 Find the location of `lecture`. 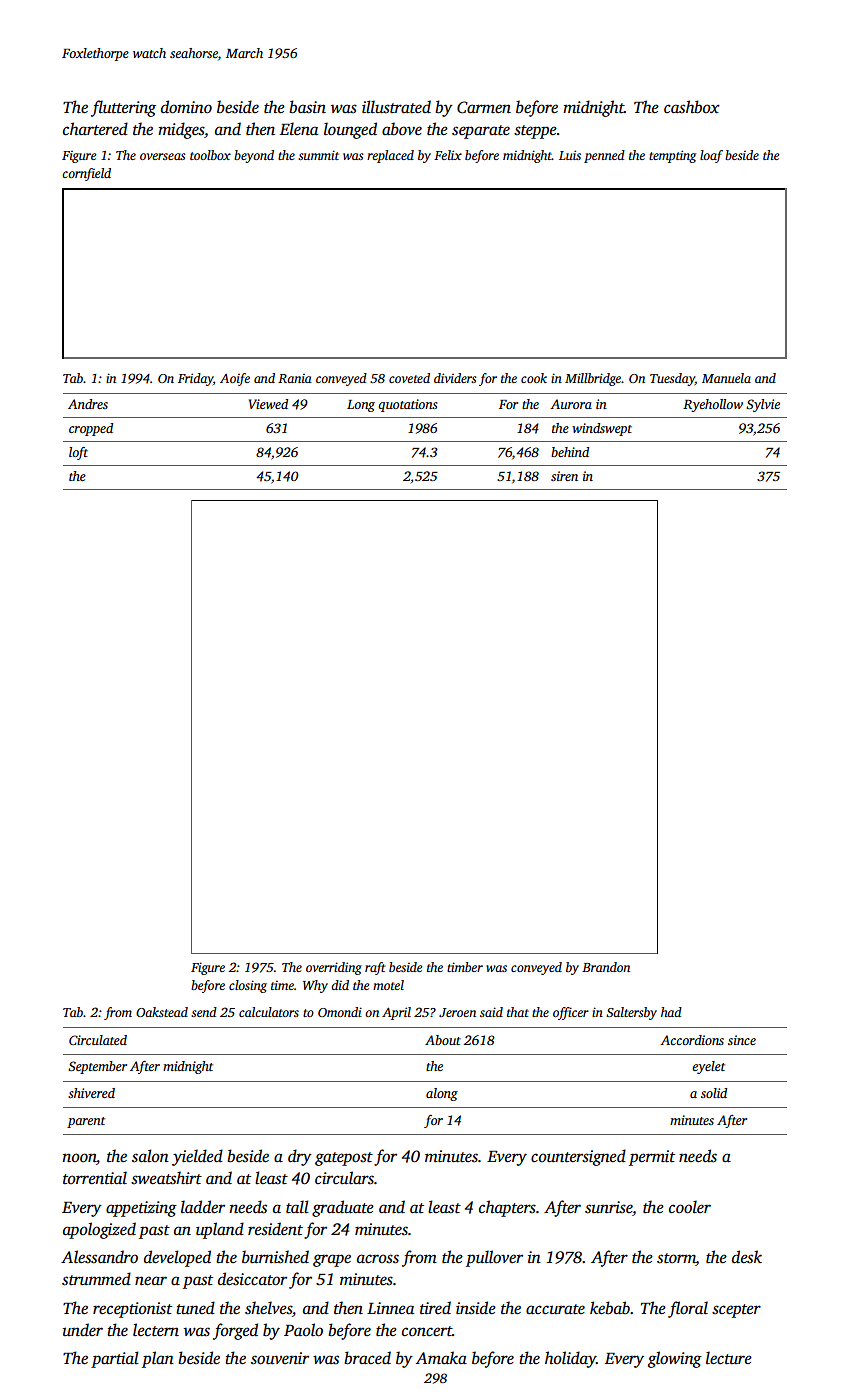

lecture is located at coordinates (729, 1358).
